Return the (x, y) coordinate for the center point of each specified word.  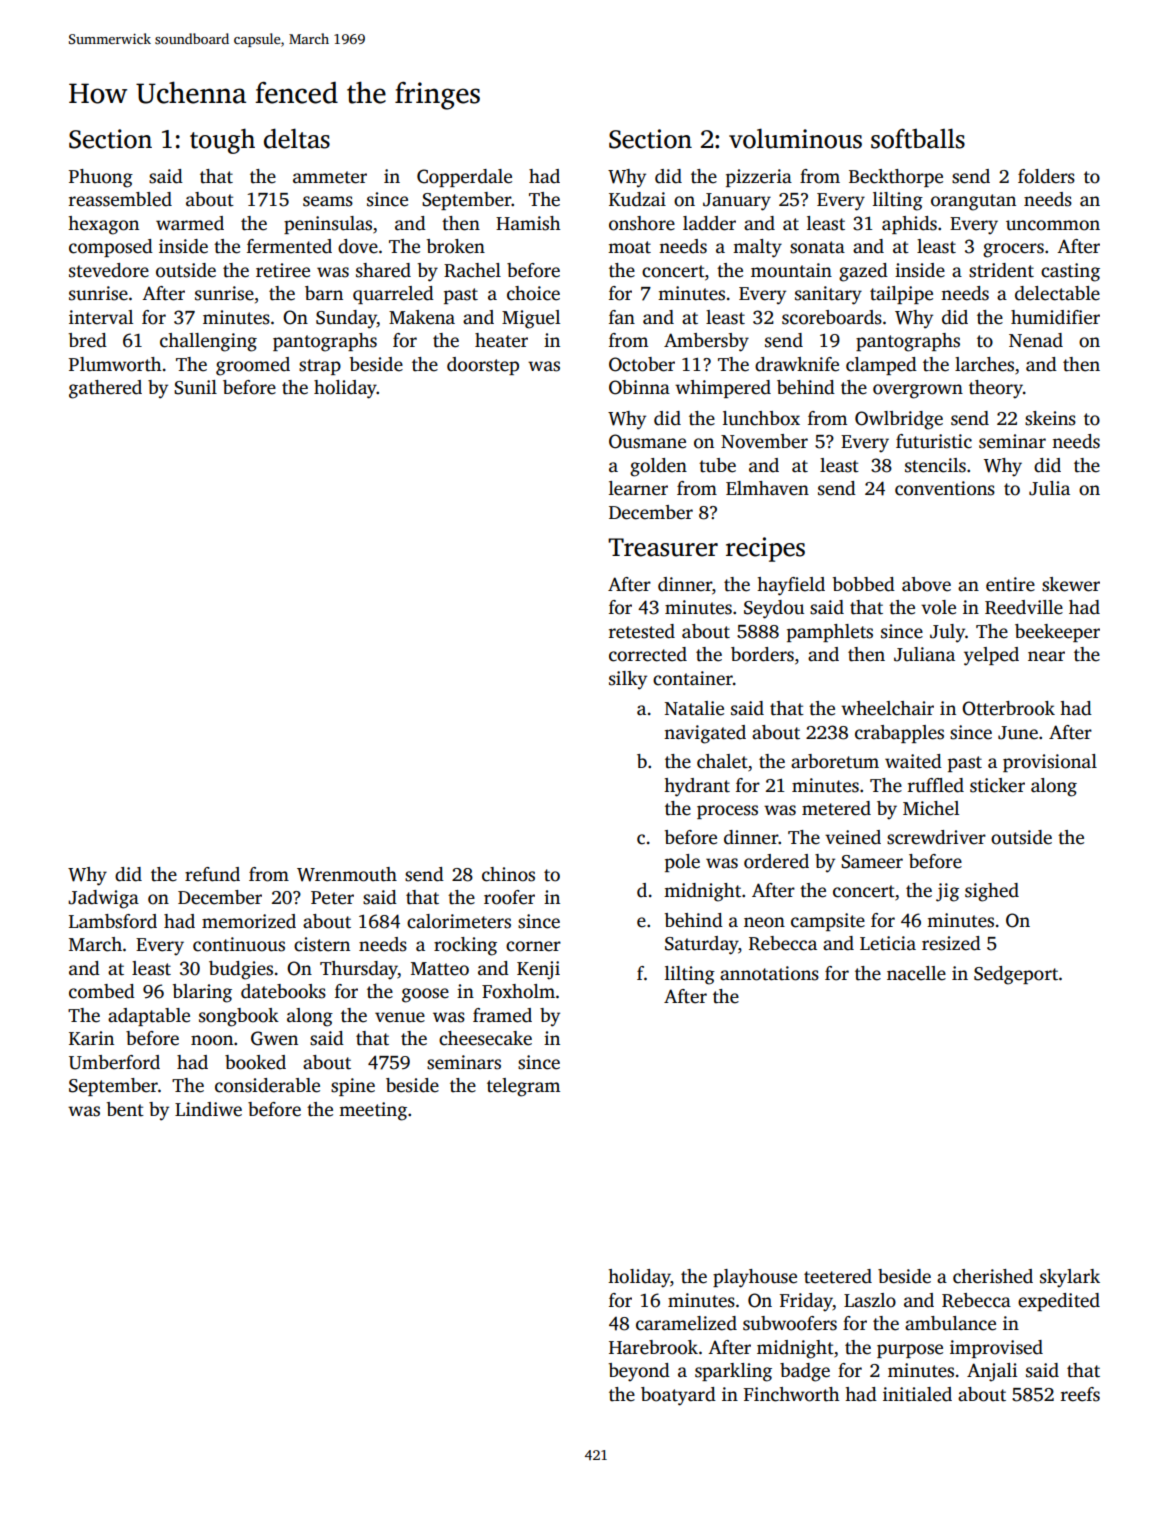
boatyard (678, 1396)
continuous (239, 944)
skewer (1071, 584)
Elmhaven (767, 488)
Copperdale (464, 178)
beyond (639, 1372)
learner (638, 488)
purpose (910, 1351)
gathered (105, 389)
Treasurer (663, 547)
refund (212, 874)
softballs (918, 138)
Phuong (101, 178)
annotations (769, 973)
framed (502, 1015)
